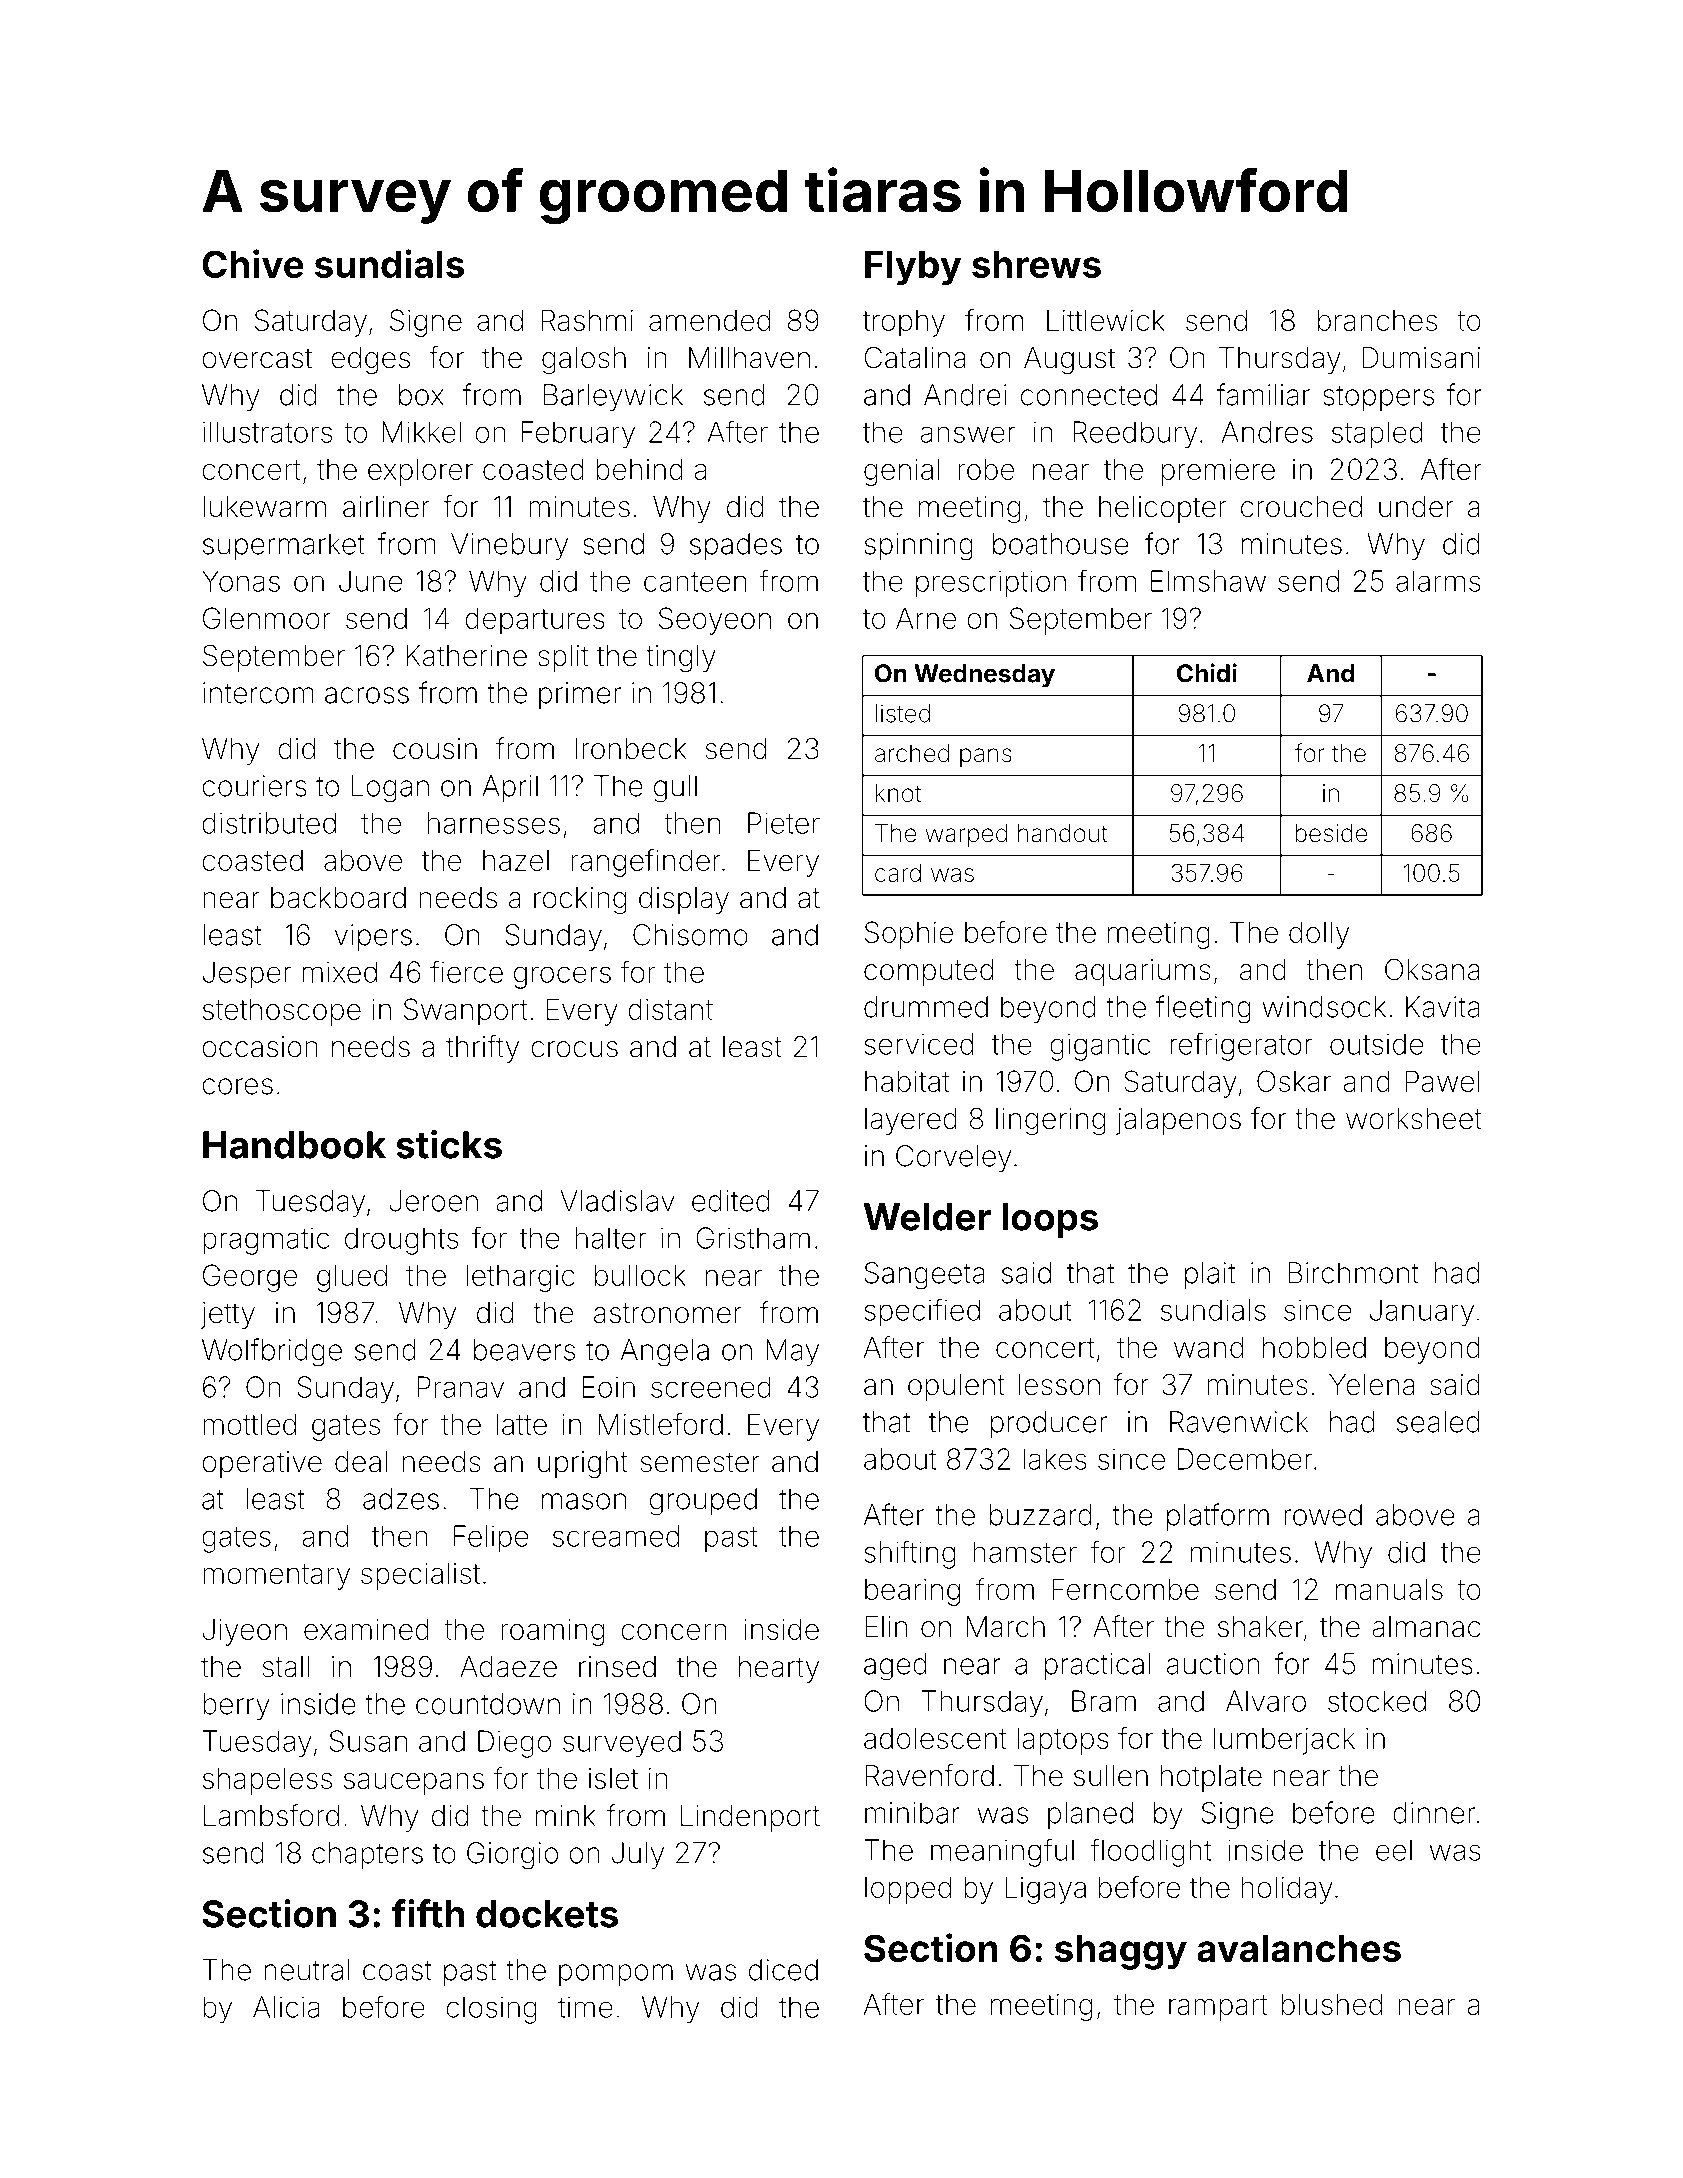 The height and width of the image is (2178, 1683). Describe the element at coordinates (783, 1970) in the image. I see `diced` at that location.
